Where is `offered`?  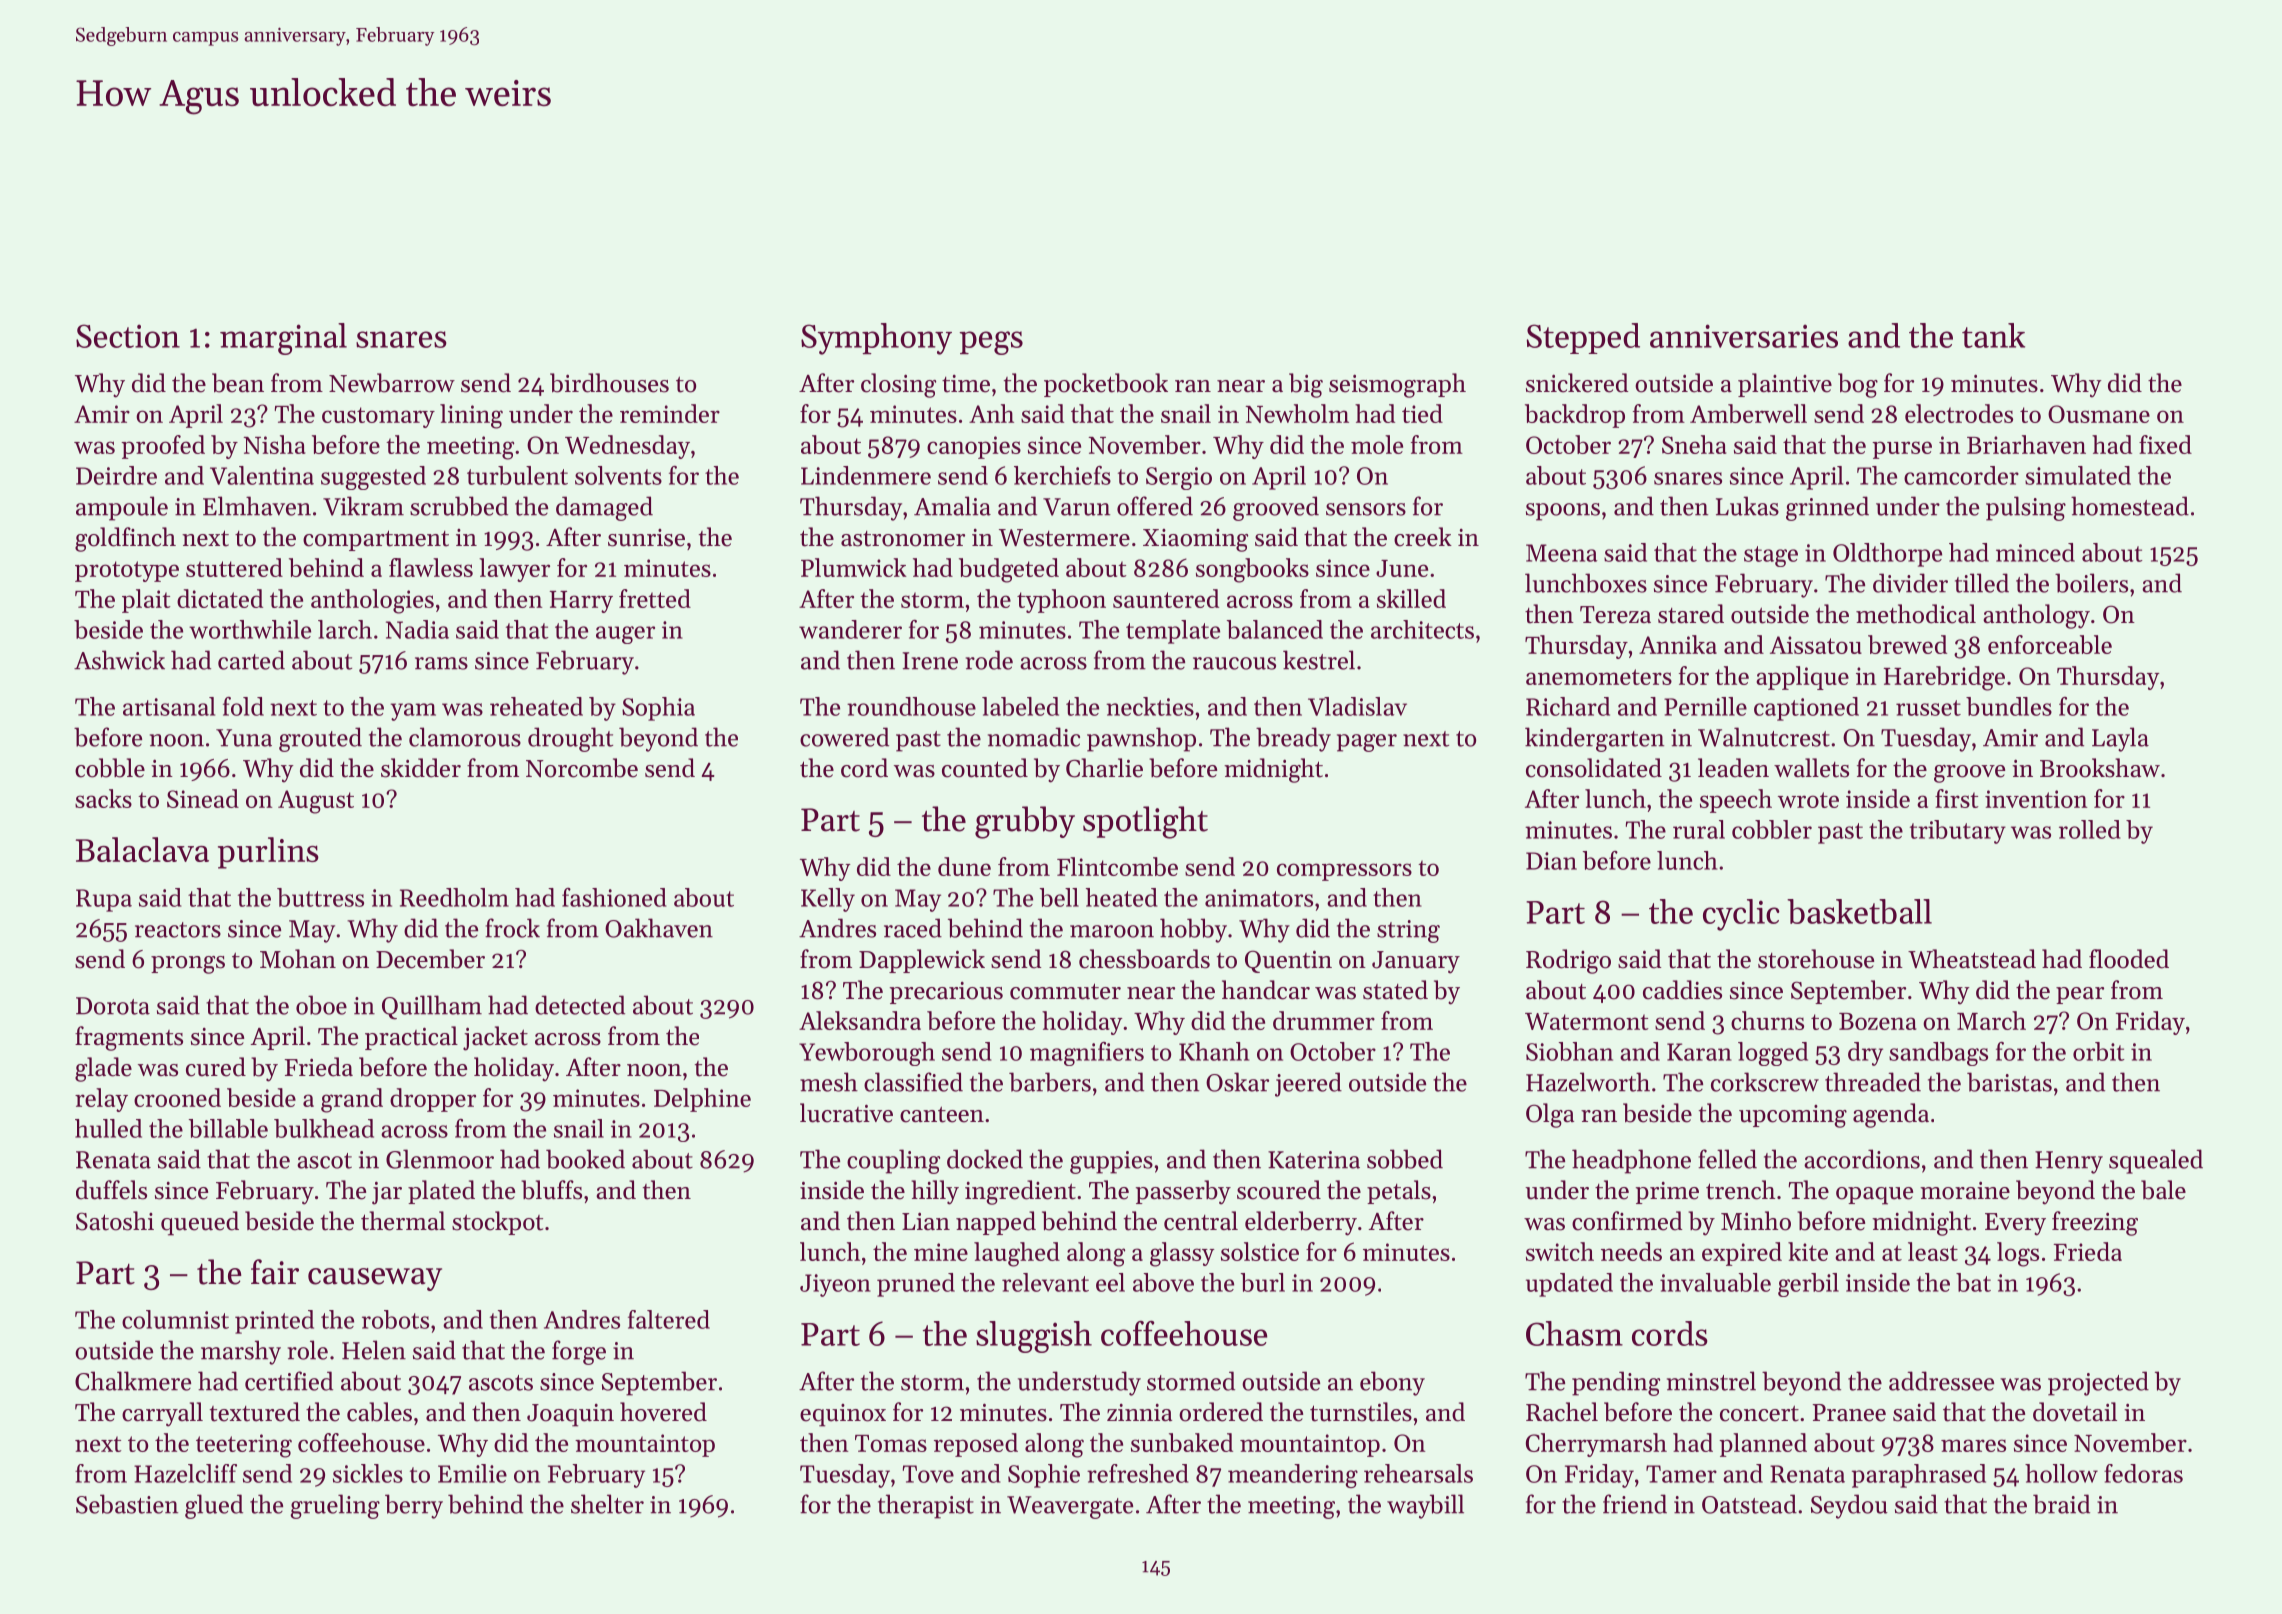
offered is located at coordinates (1155, 506).
